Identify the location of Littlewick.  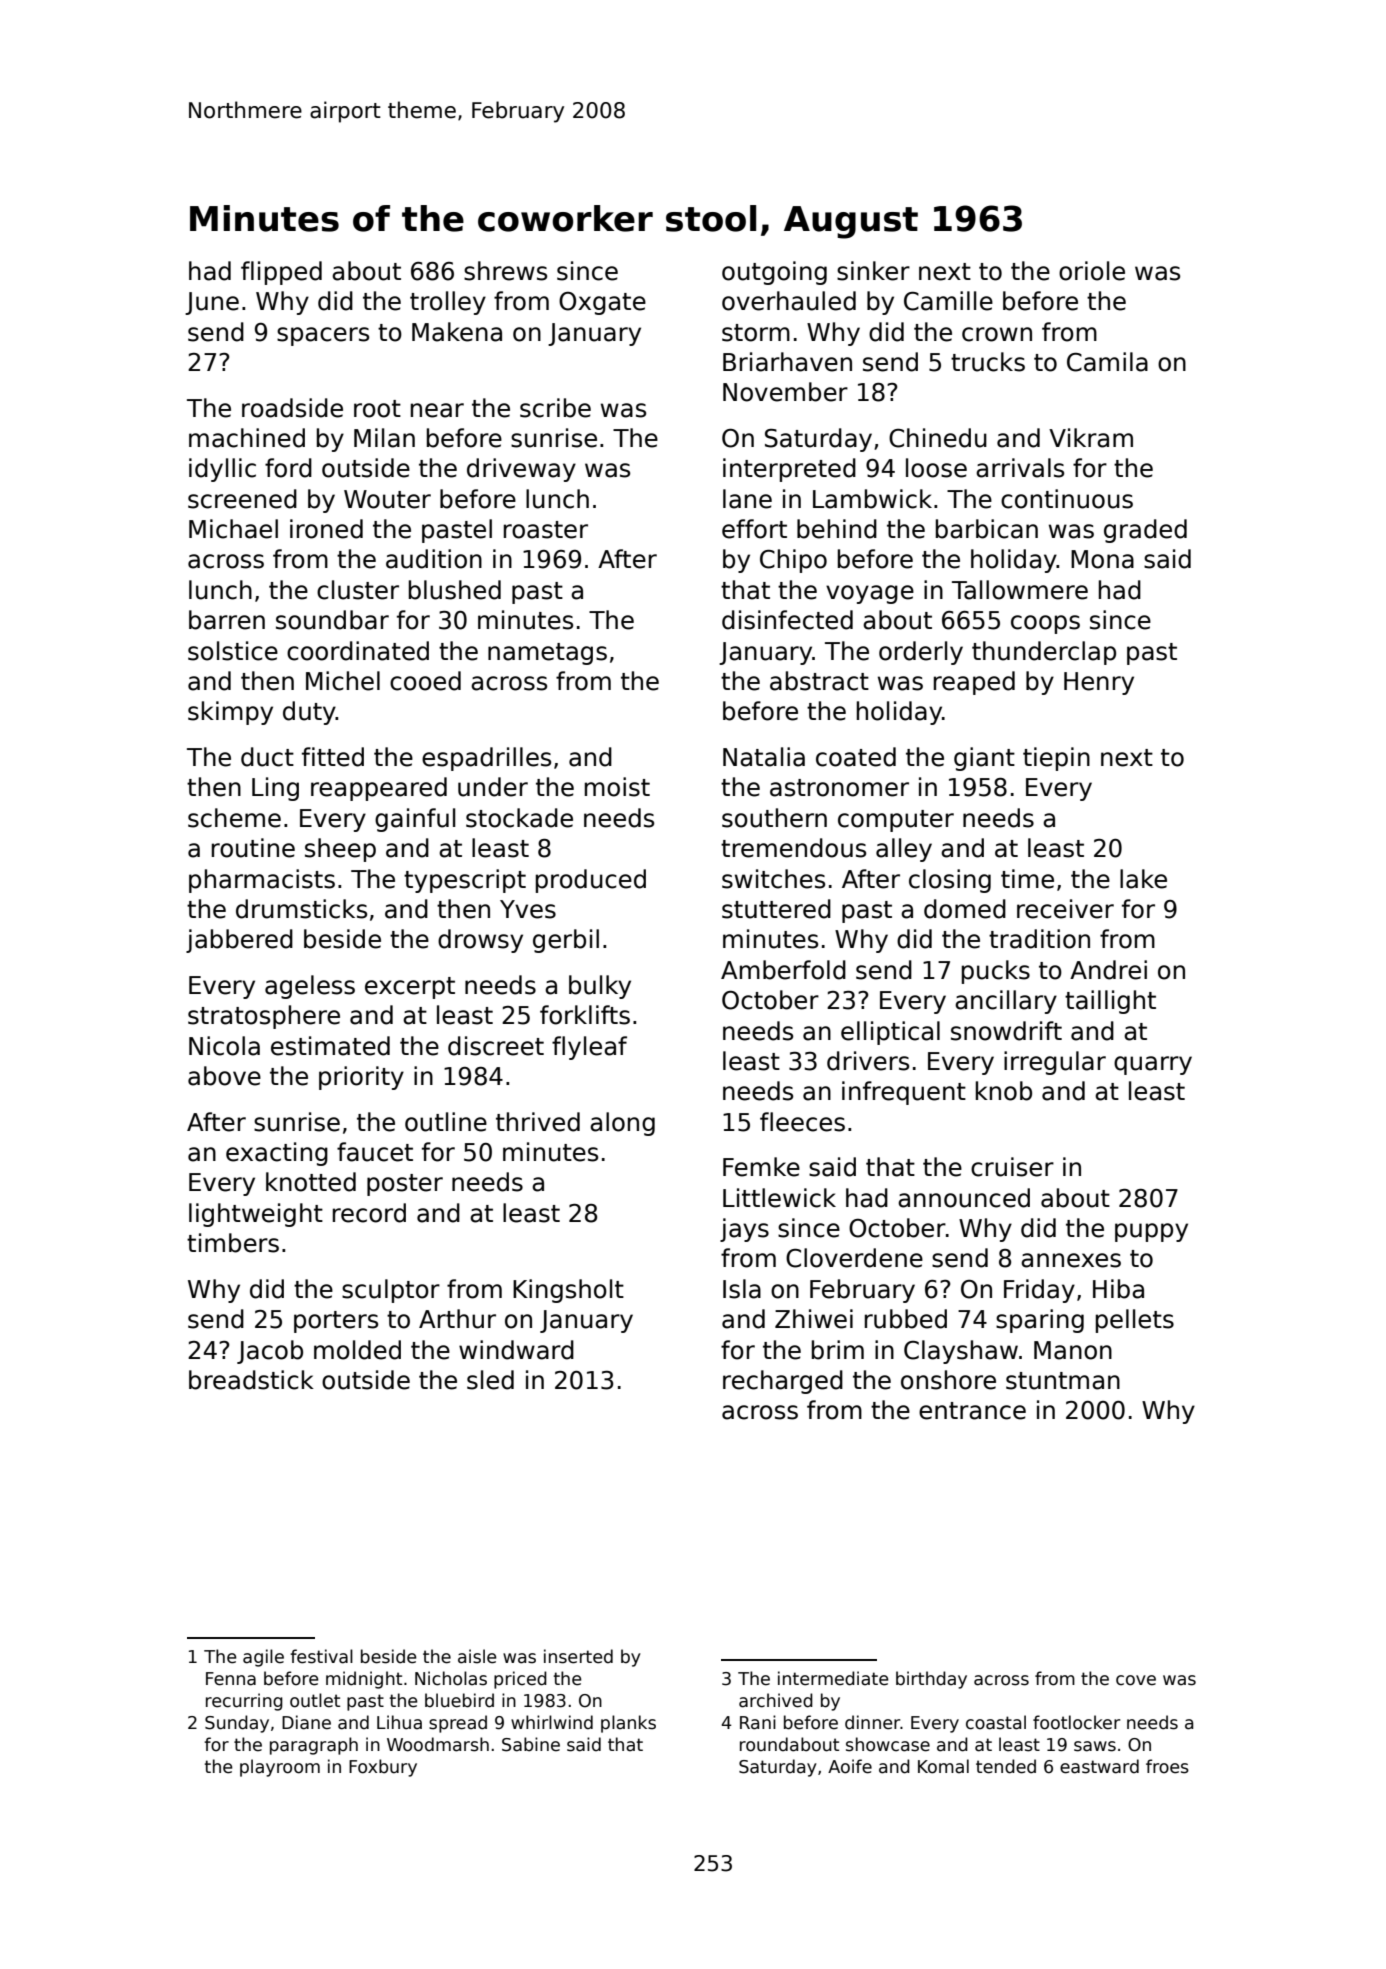
(779, 1198).
